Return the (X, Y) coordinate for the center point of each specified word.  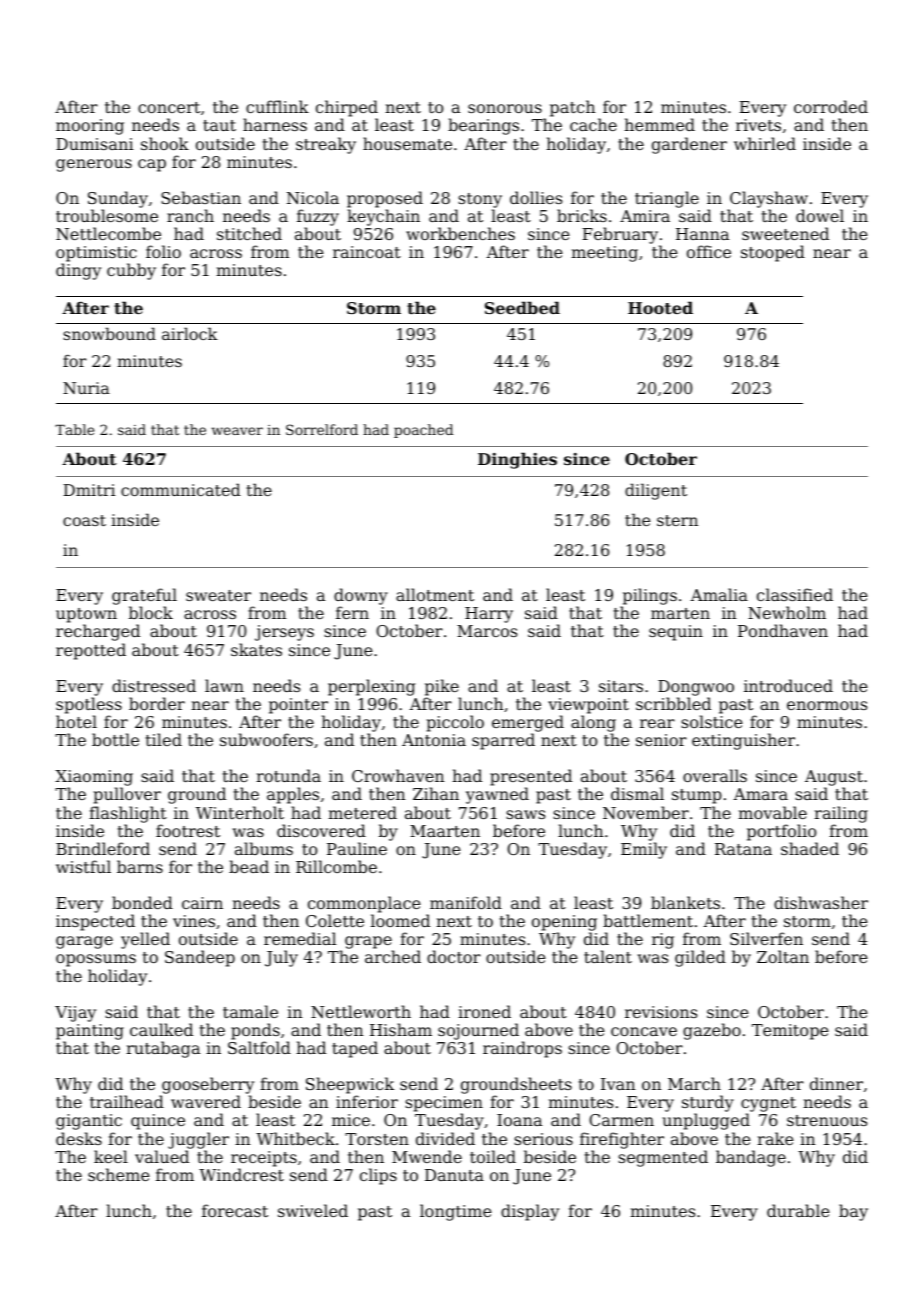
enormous (827, 705)
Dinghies (517, 460)
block (151, 612)
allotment (435, 594)
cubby (131, 271)
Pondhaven (783, 630)
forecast (235, 1210)
